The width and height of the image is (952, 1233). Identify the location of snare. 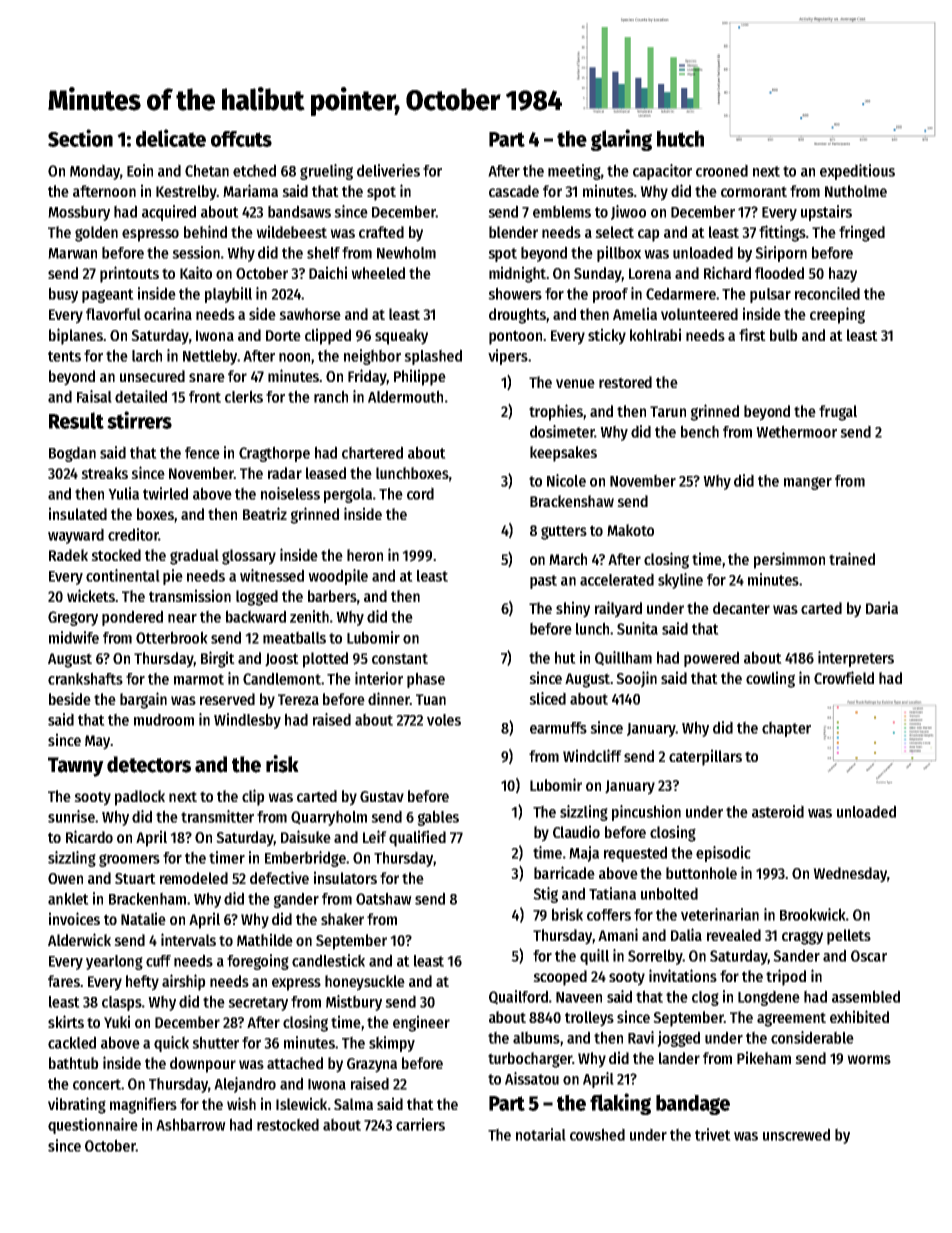
(207, 377).
